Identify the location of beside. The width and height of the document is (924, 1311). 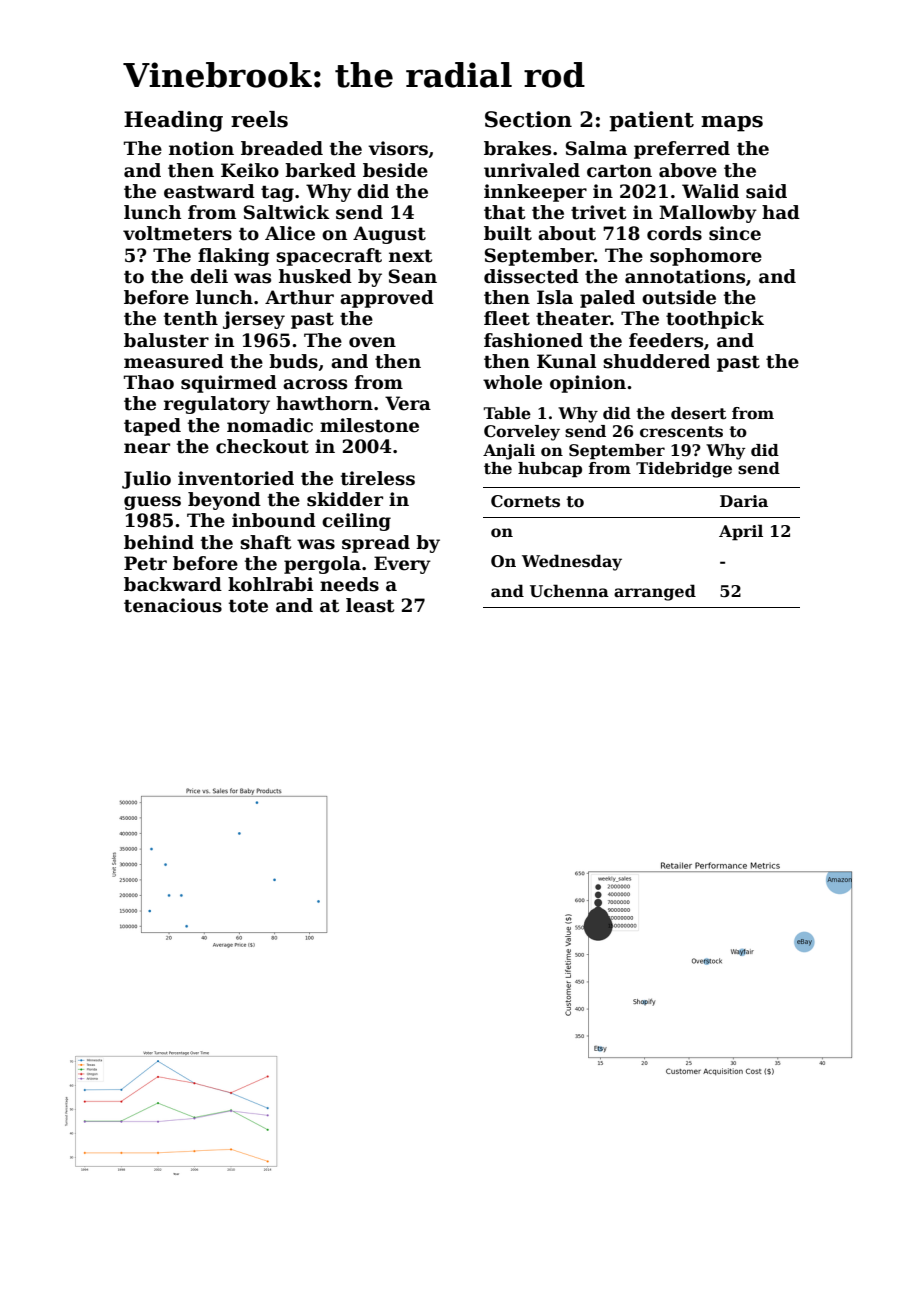
(395, 170).
